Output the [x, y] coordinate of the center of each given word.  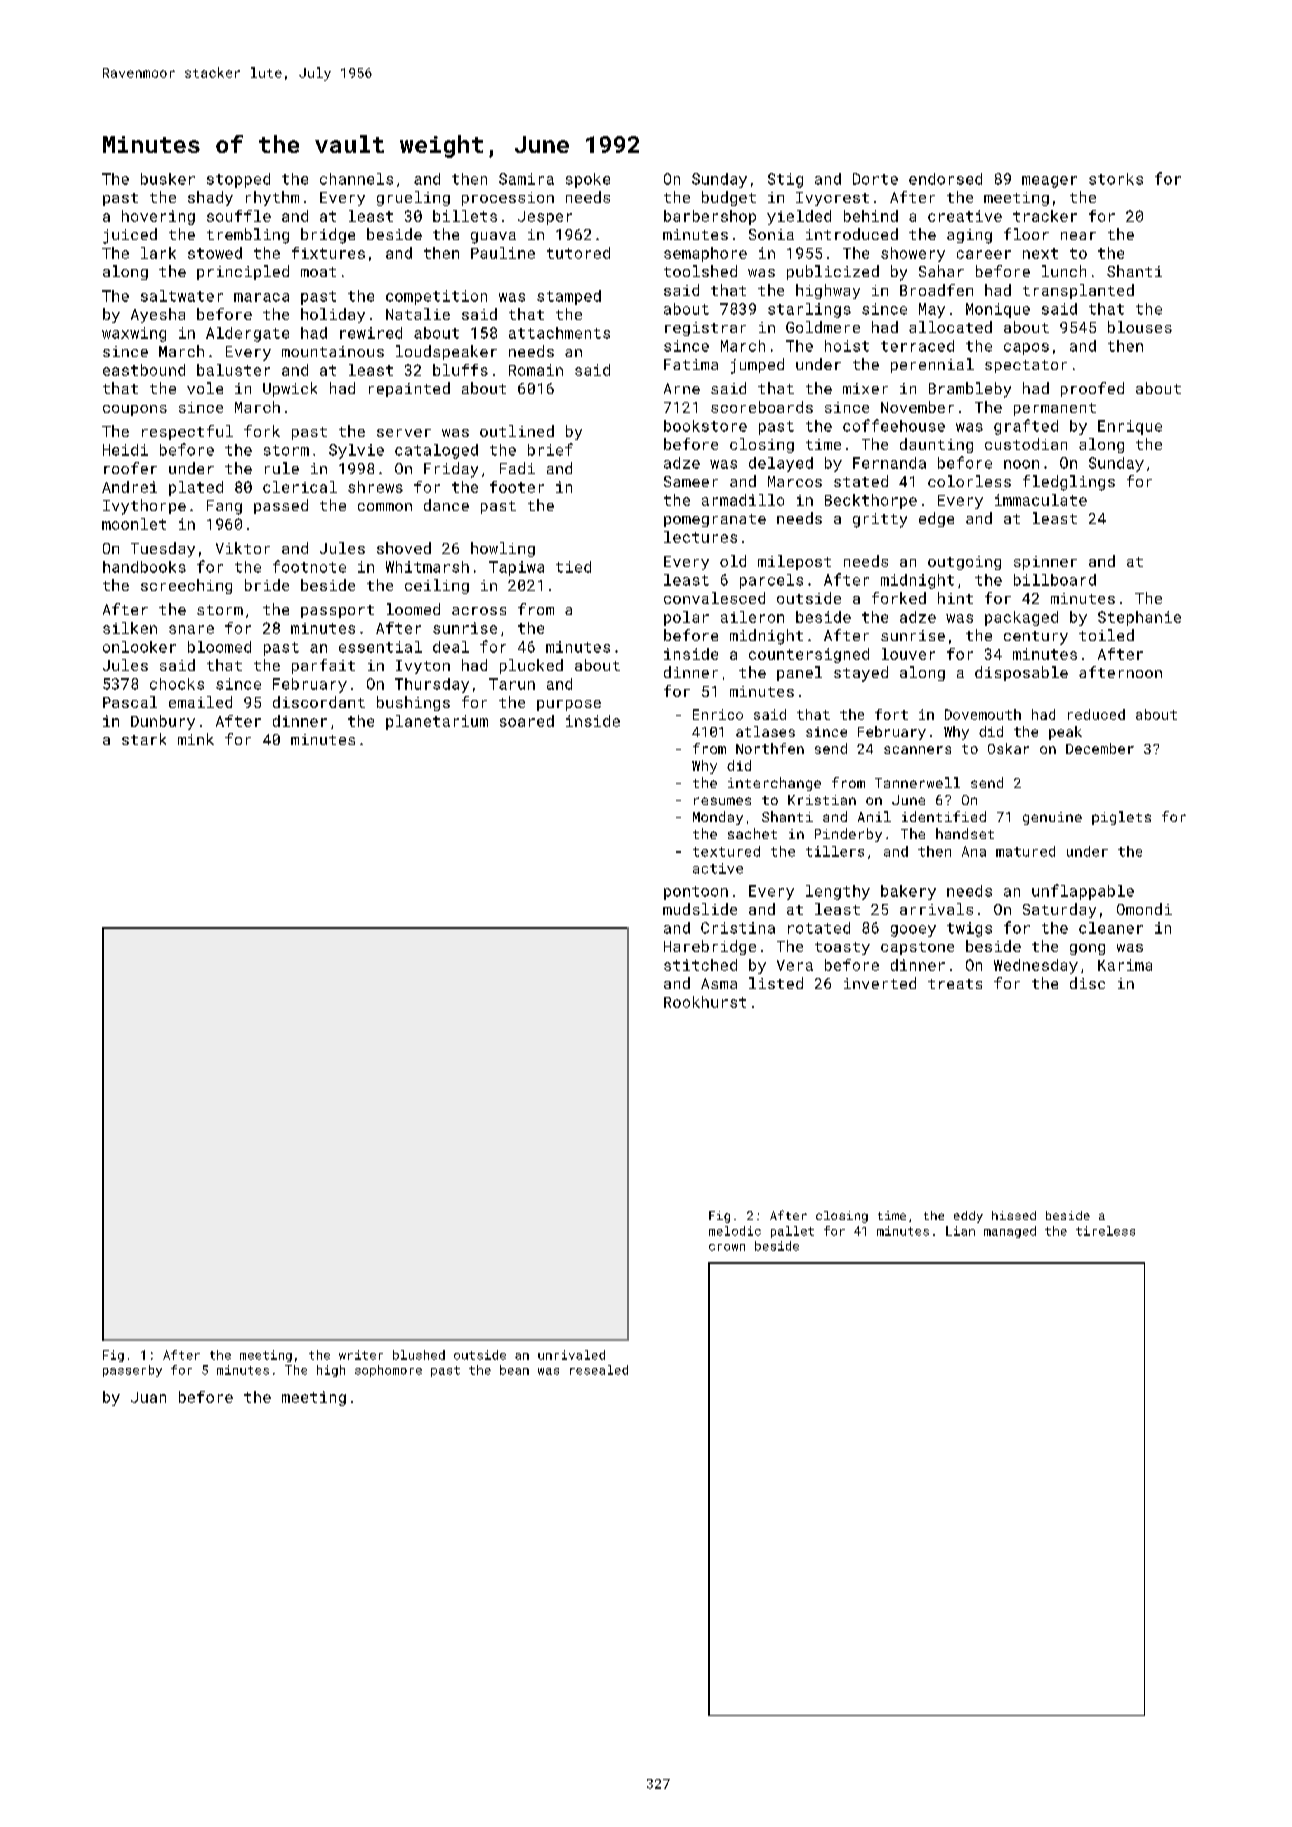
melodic [735, 1231]
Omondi [1144, 909]
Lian [960, 1231]
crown [727, 1247]
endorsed [945, 179]
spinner [1045, 563]
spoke [588, 180]
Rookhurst [705, 1002]
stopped [238, 180]
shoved [404, 548]
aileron [752, 617]
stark [144, 739]
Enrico [718, 714]
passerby [132, 1371]
